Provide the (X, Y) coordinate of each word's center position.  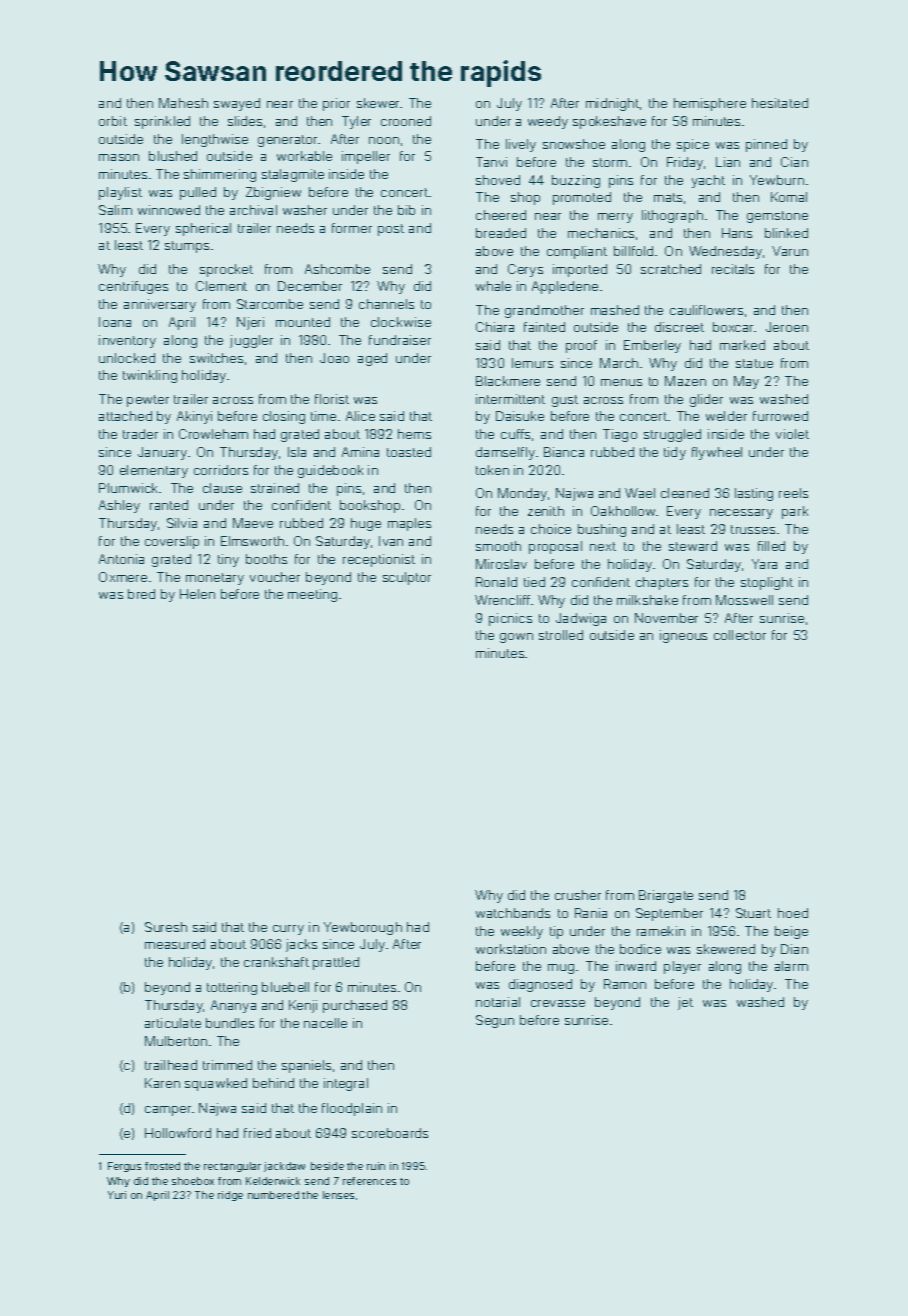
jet (685, 1003)
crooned (406, 121)
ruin (376, 1166)
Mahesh (183, 103)
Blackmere (508, 381)
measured (175, 944)
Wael (640, 493)
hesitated (780, 103)
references (369, 1181)
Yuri (117, 1195)
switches (216, 358)
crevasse (558, 1003)
